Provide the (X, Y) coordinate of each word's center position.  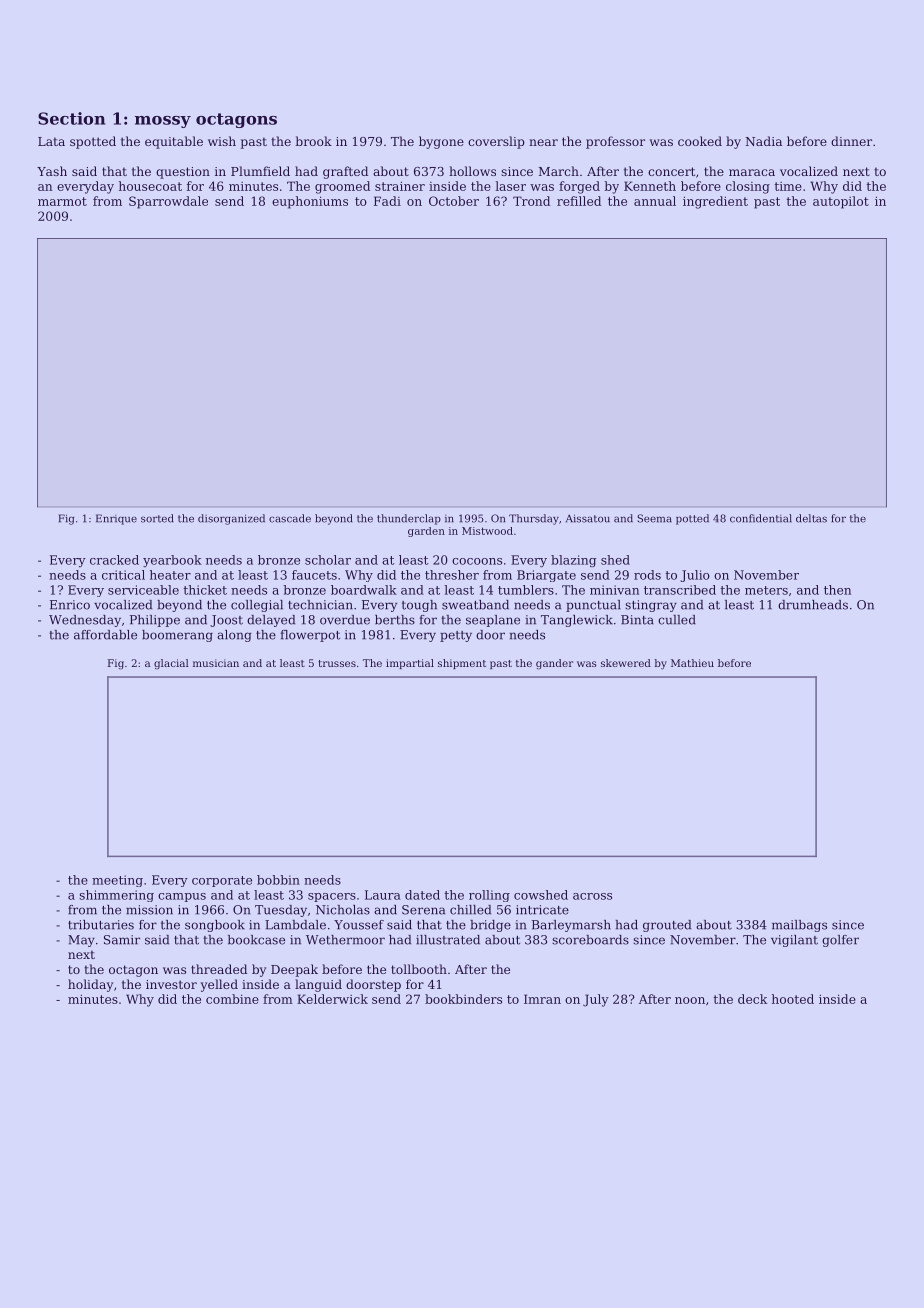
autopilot (841, 202)
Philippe (155, 621)
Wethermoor (345, 940)
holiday (90, 985)
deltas (811, 518)
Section (71, 118)
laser (510, 186)
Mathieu (692, 663)
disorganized (231, 519)
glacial (171, 664)
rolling (489, 896)
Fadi (387, 201)
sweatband (475, 605)
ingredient (715, 202)
